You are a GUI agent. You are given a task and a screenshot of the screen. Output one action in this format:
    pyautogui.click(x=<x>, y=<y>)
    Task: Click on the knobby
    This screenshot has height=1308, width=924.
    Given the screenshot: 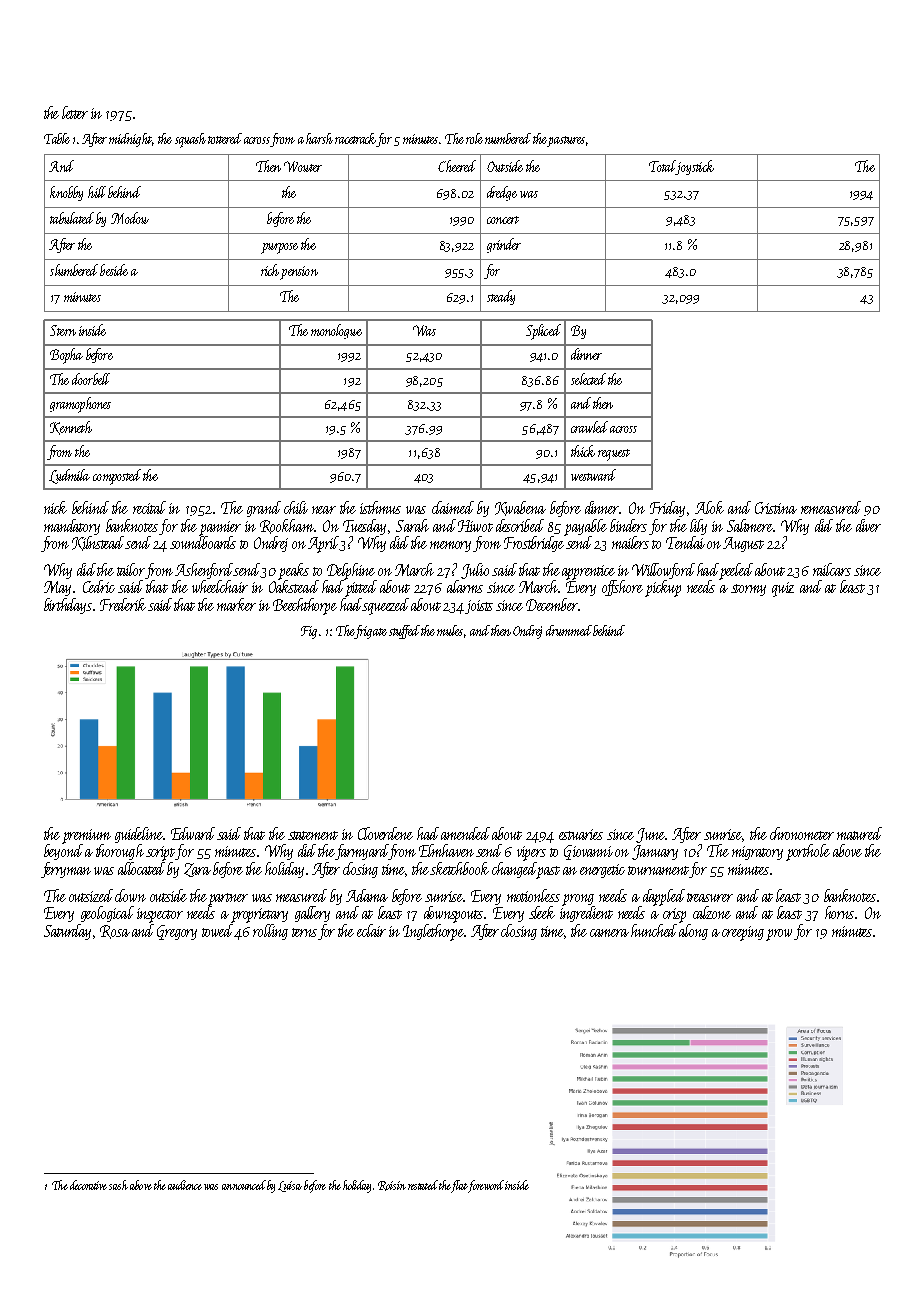 What is the action you would take?
    pyautogui.click(x=66, y=193)
